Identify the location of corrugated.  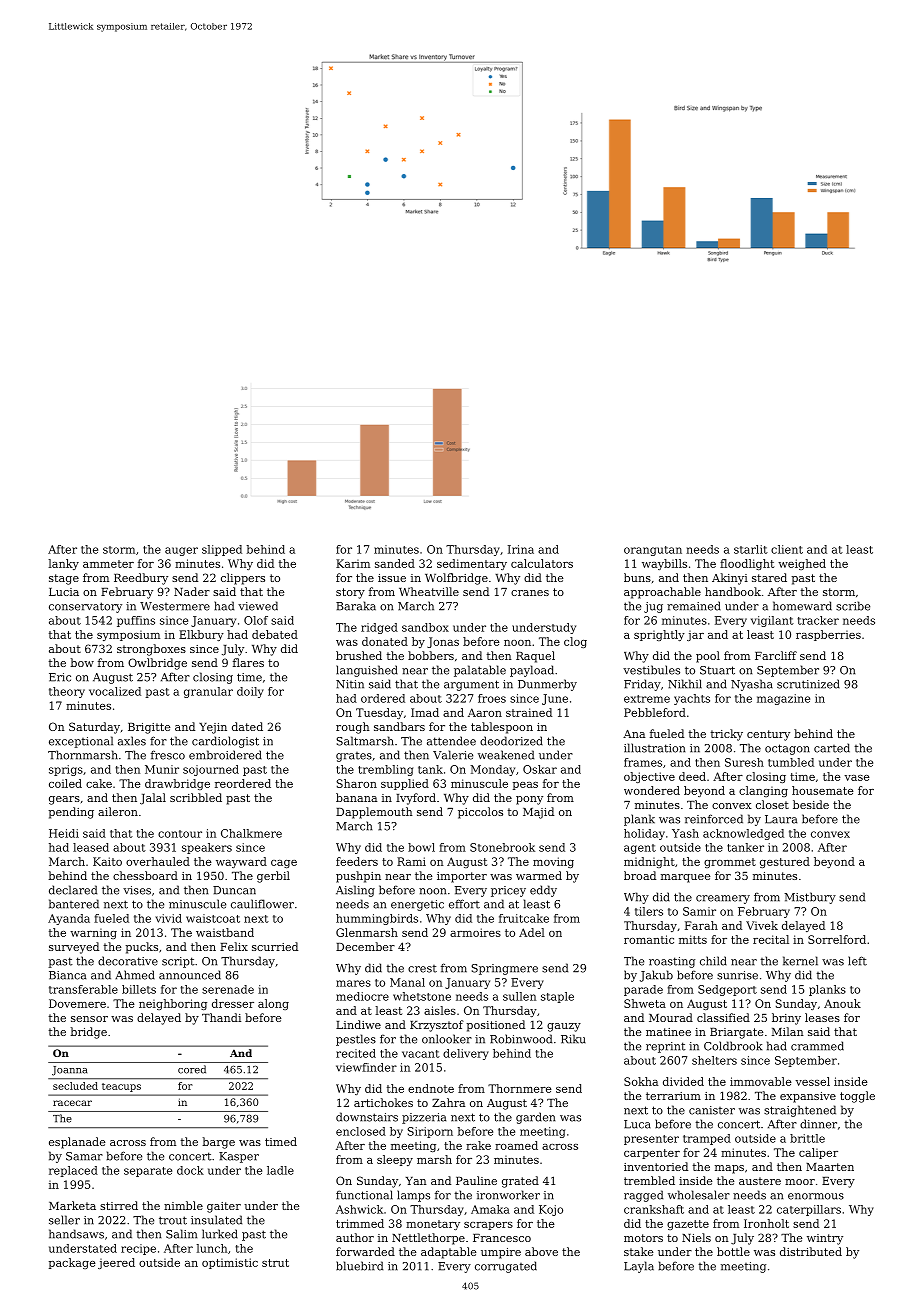
(506, 1267).
